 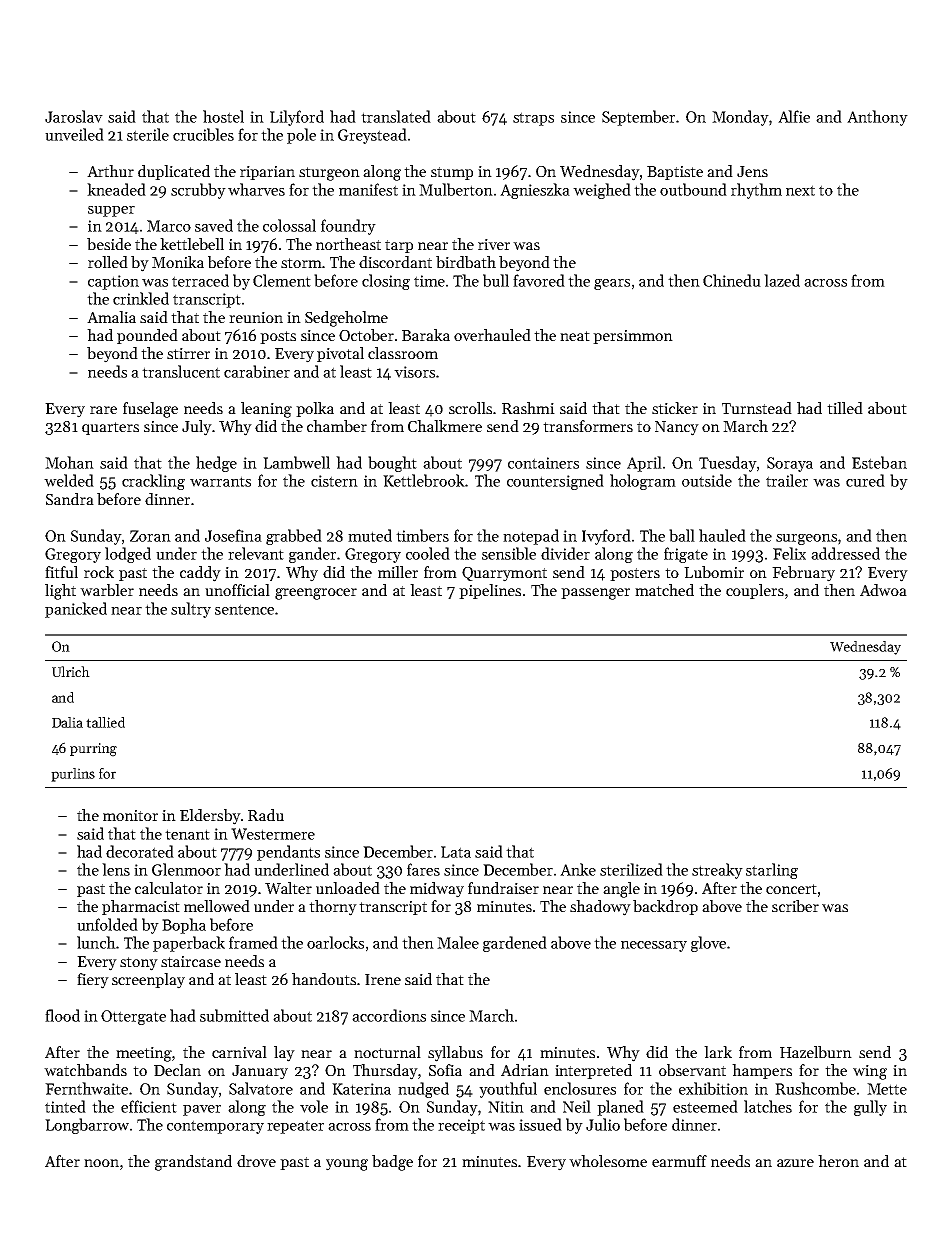 What do you see at coordinates (490, 591) in the page?
I see `pipelines` at bounding box center [490, 591].
